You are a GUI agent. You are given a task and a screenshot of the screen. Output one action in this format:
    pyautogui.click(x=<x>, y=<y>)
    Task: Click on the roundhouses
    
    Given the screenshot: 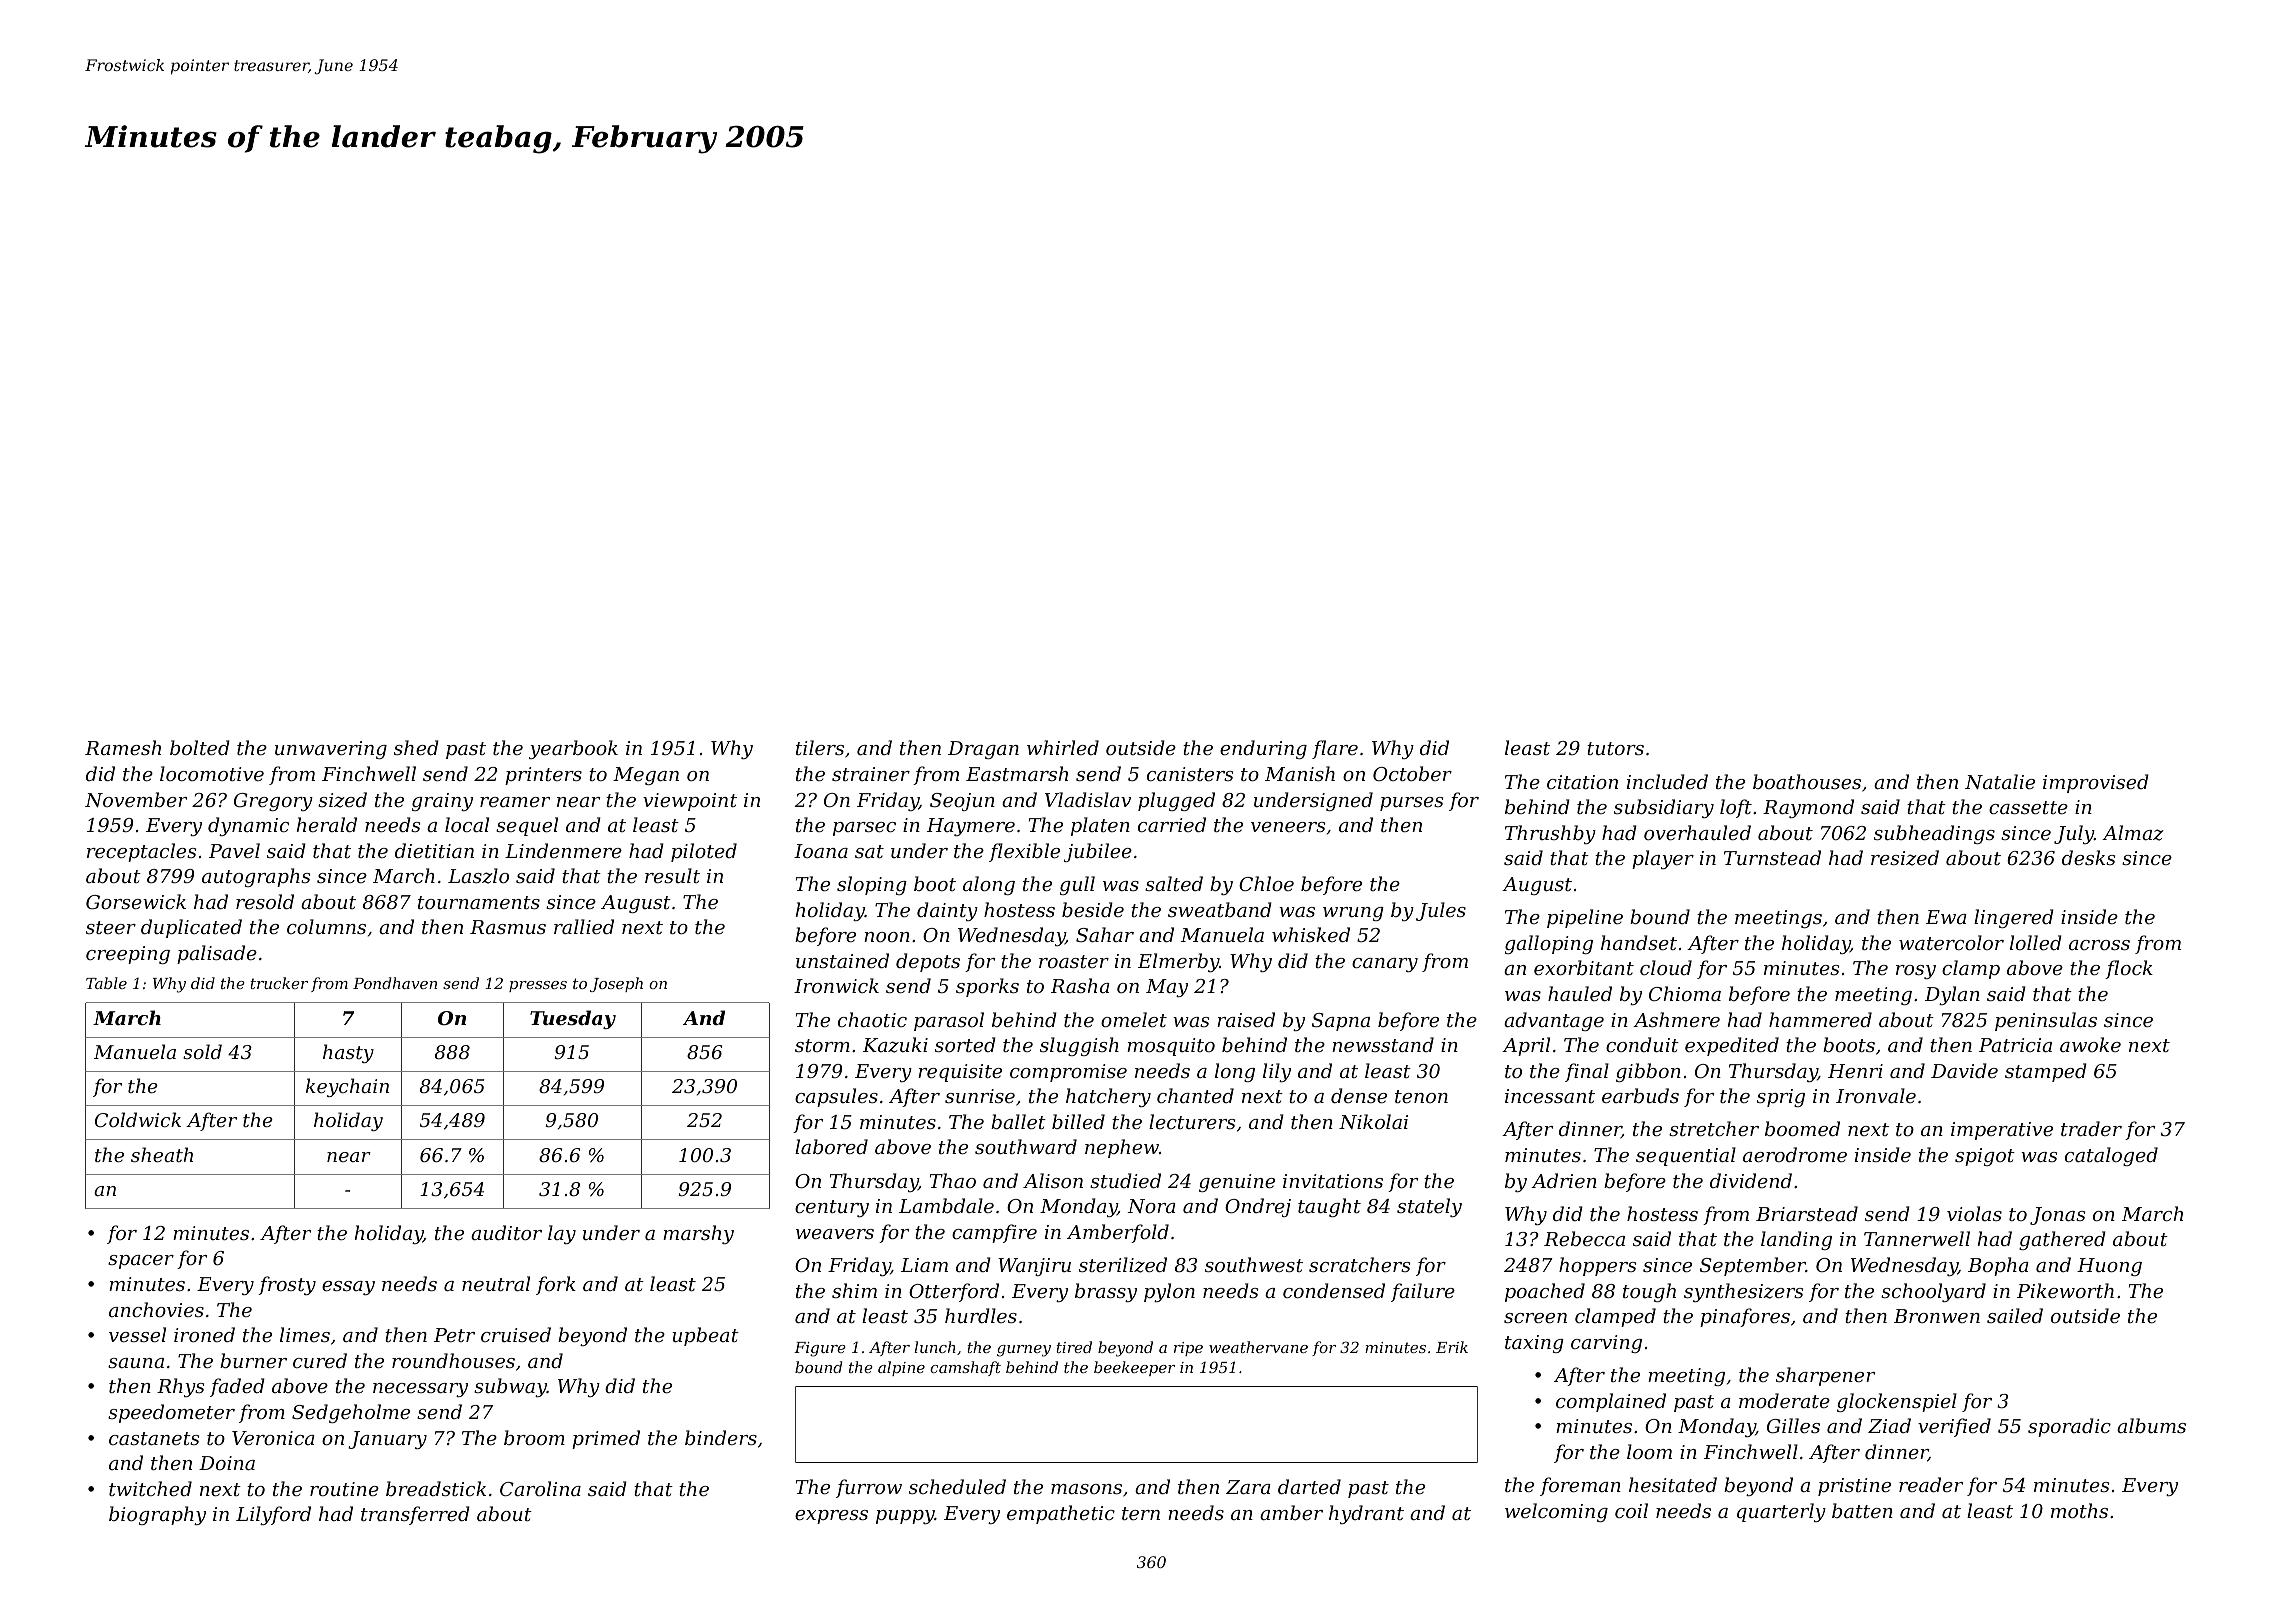 What is the action you would take?
    pyautogui.click(x=453, y=1360)
